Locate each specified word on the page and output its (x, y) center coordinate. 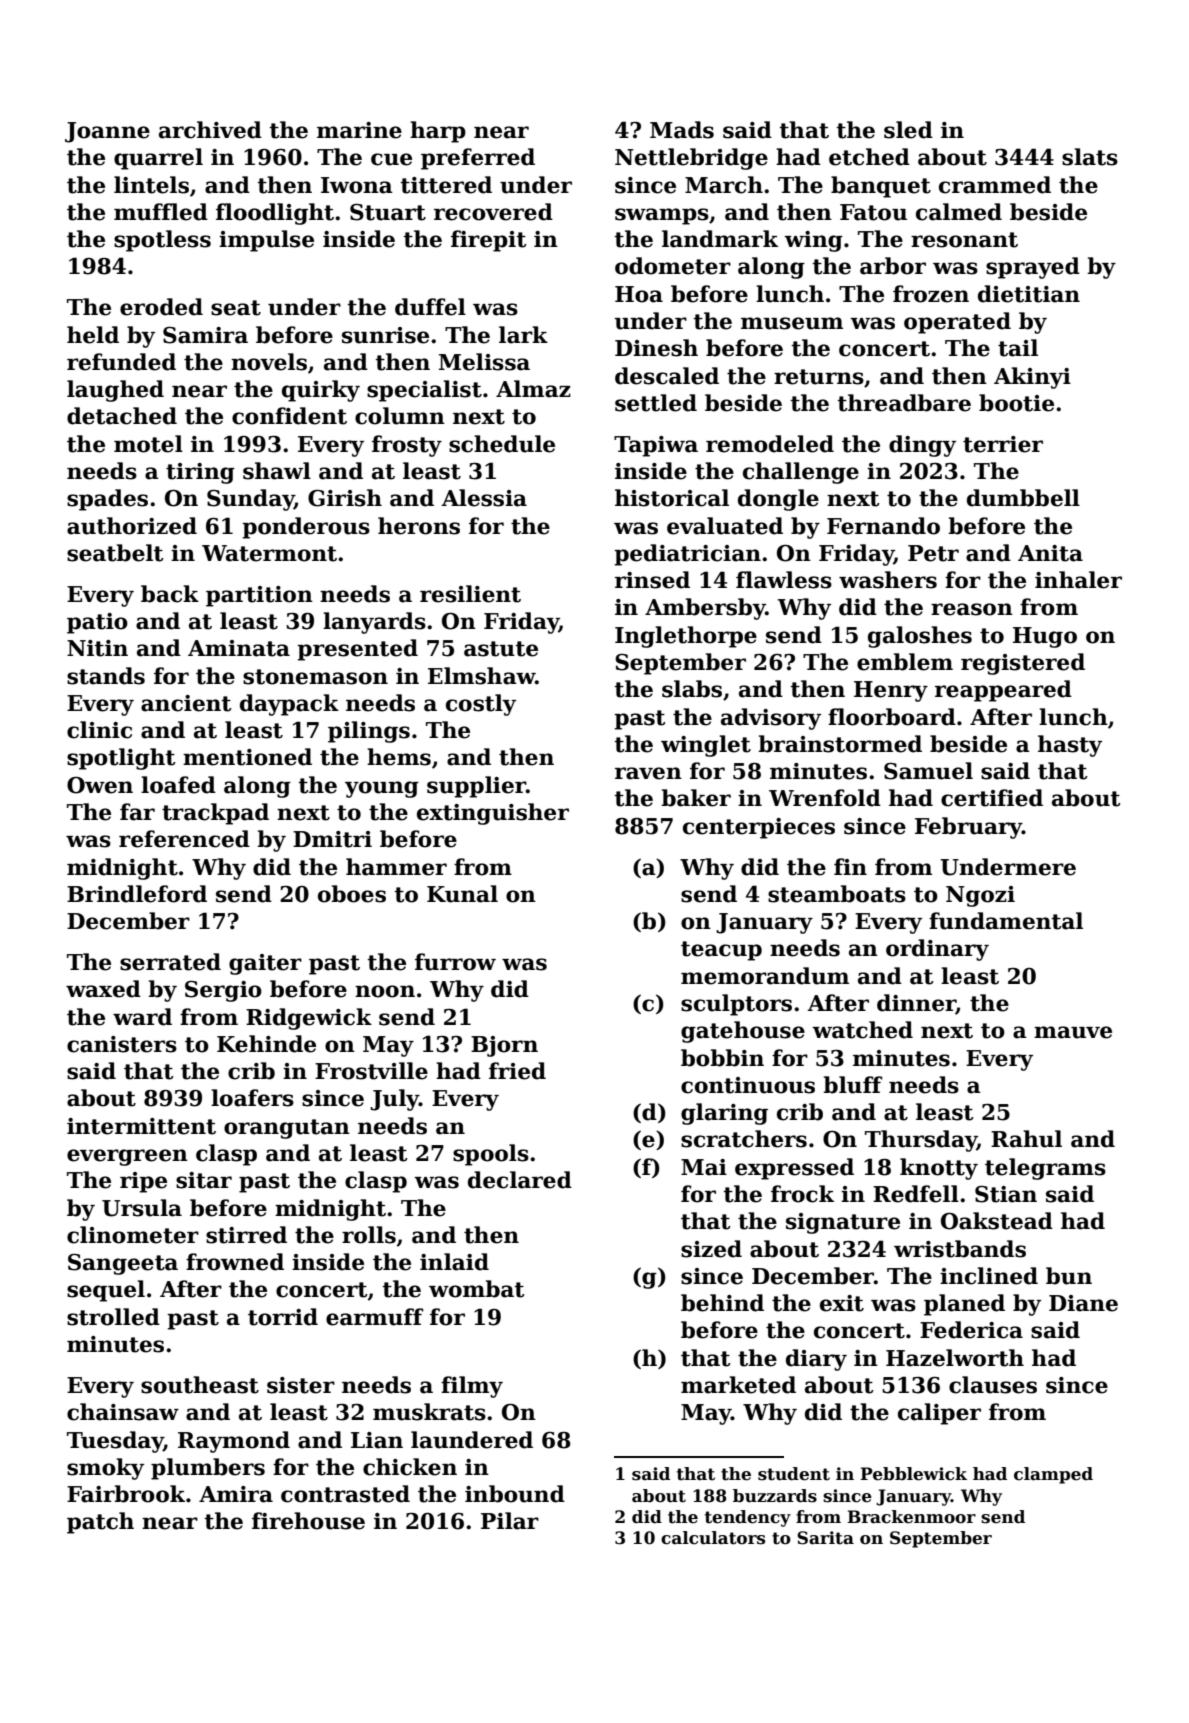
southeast (200, 1385)
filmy (472, 1387)
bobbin (722, 1058)
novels (269, 362)
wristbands (960, 1249)
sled (908, 130)
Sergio (223, 991)
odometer (673, 266)
